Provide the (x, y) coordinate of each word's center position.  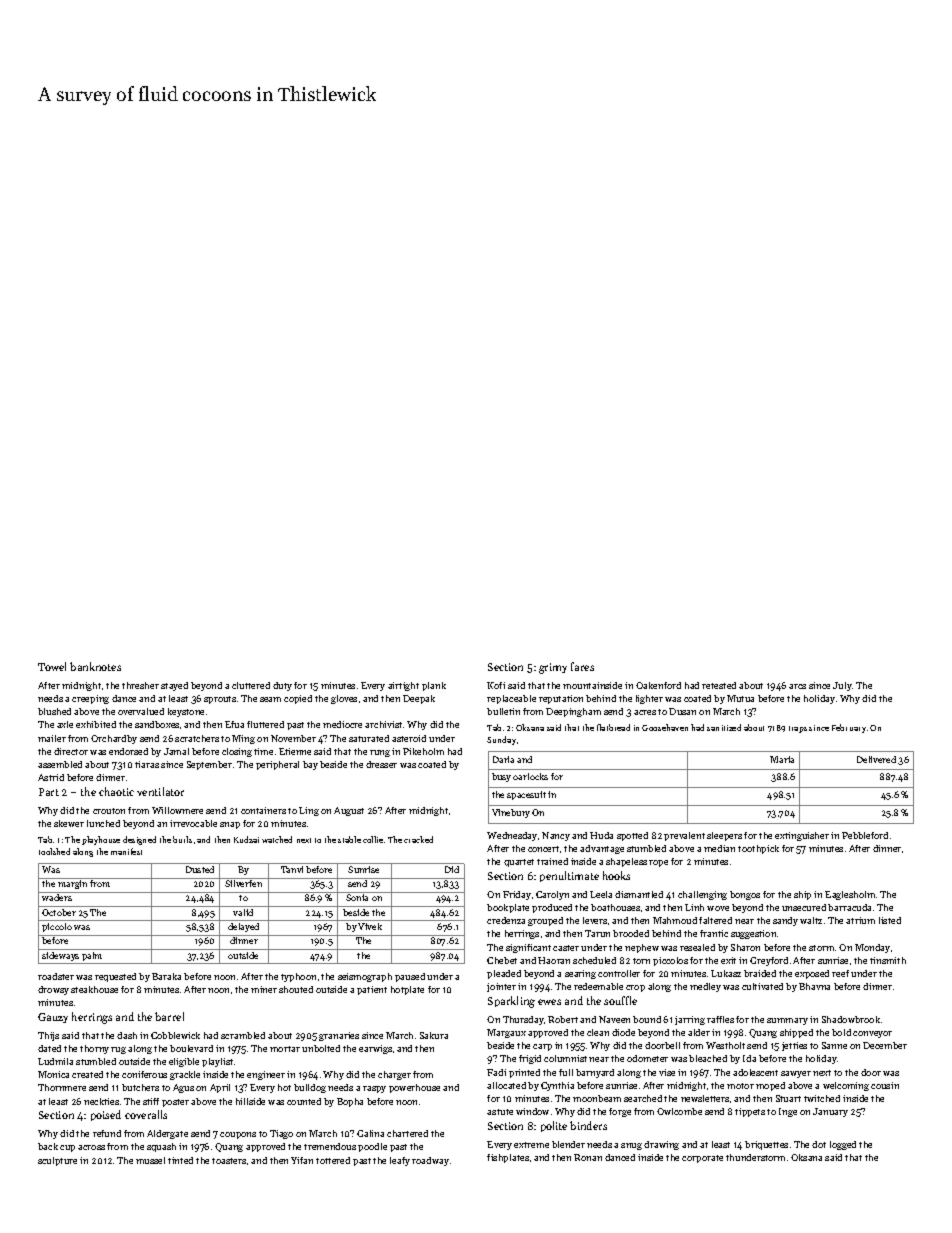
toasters (229, 1161)
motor (740, 1086)
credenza (506, 920)
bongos (745, 895)
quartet (519, 863)
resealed (697, 947)
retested (719, 685)
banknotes (95, 666)
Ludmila (55, 1061)
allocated (506, 1085)
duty (282, 686)
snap (230, 825)
